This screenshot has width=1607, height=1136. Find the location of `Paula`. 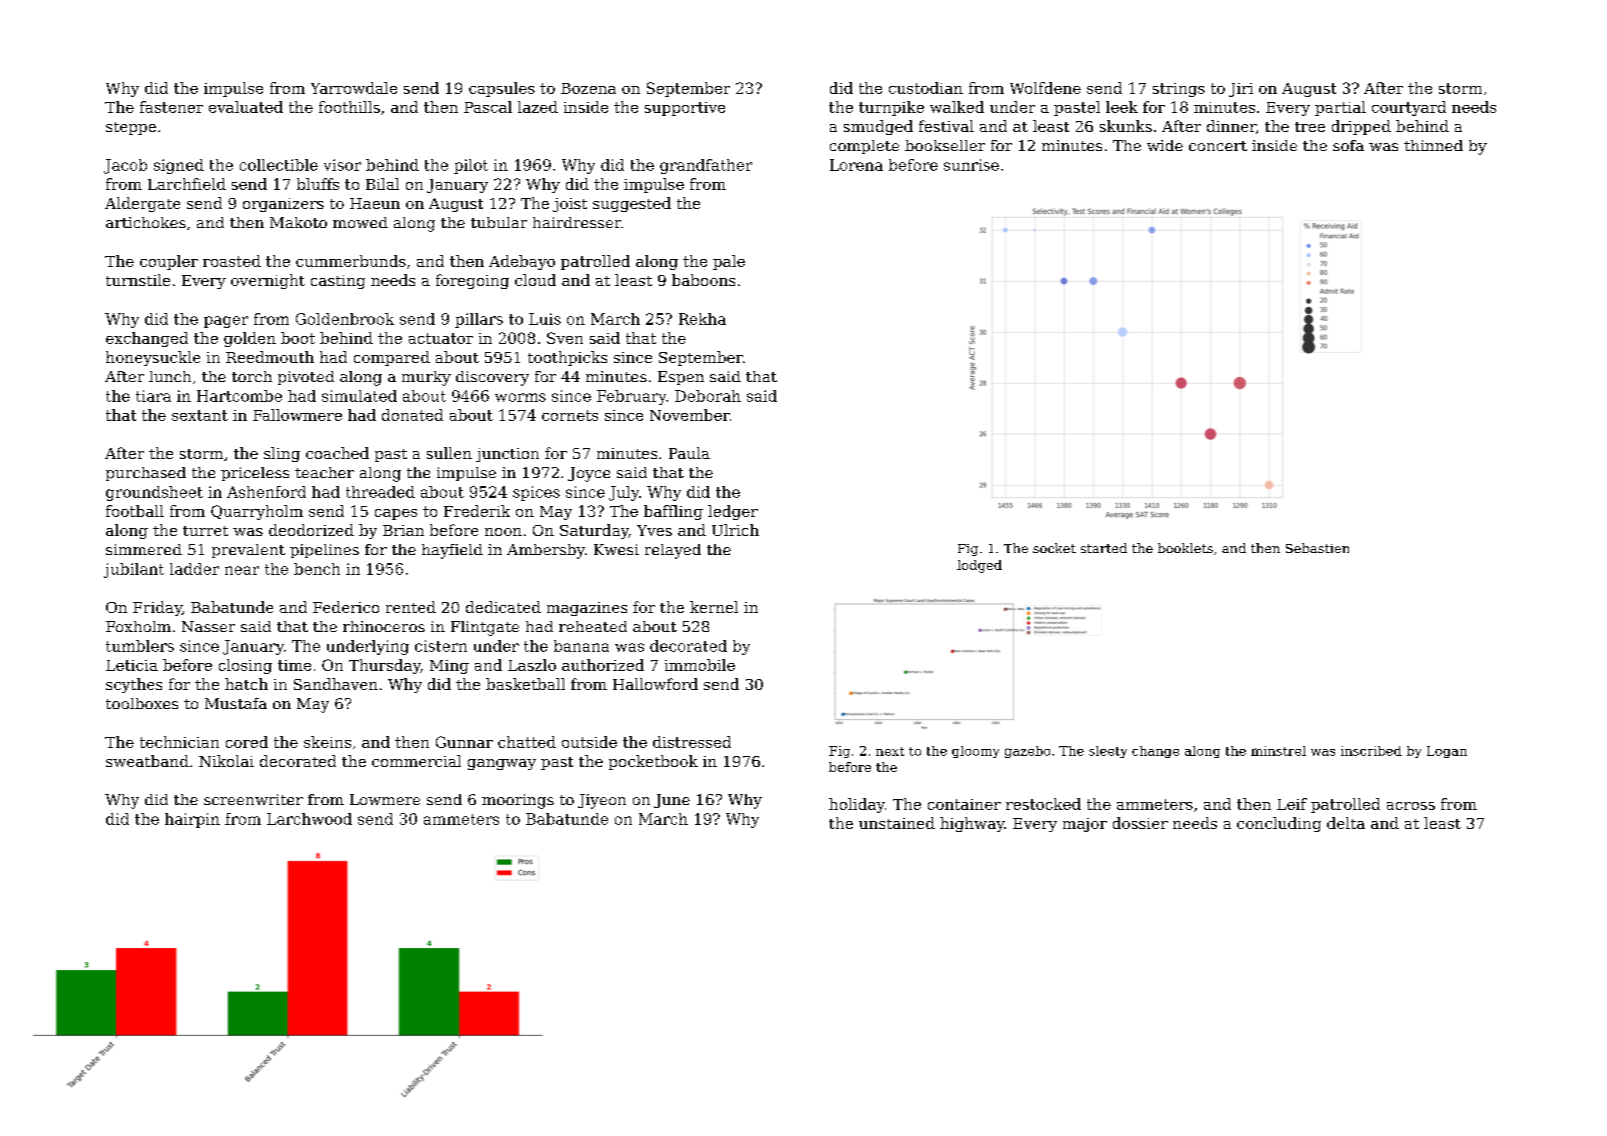

Paula is located at coordinates (689, 453).
